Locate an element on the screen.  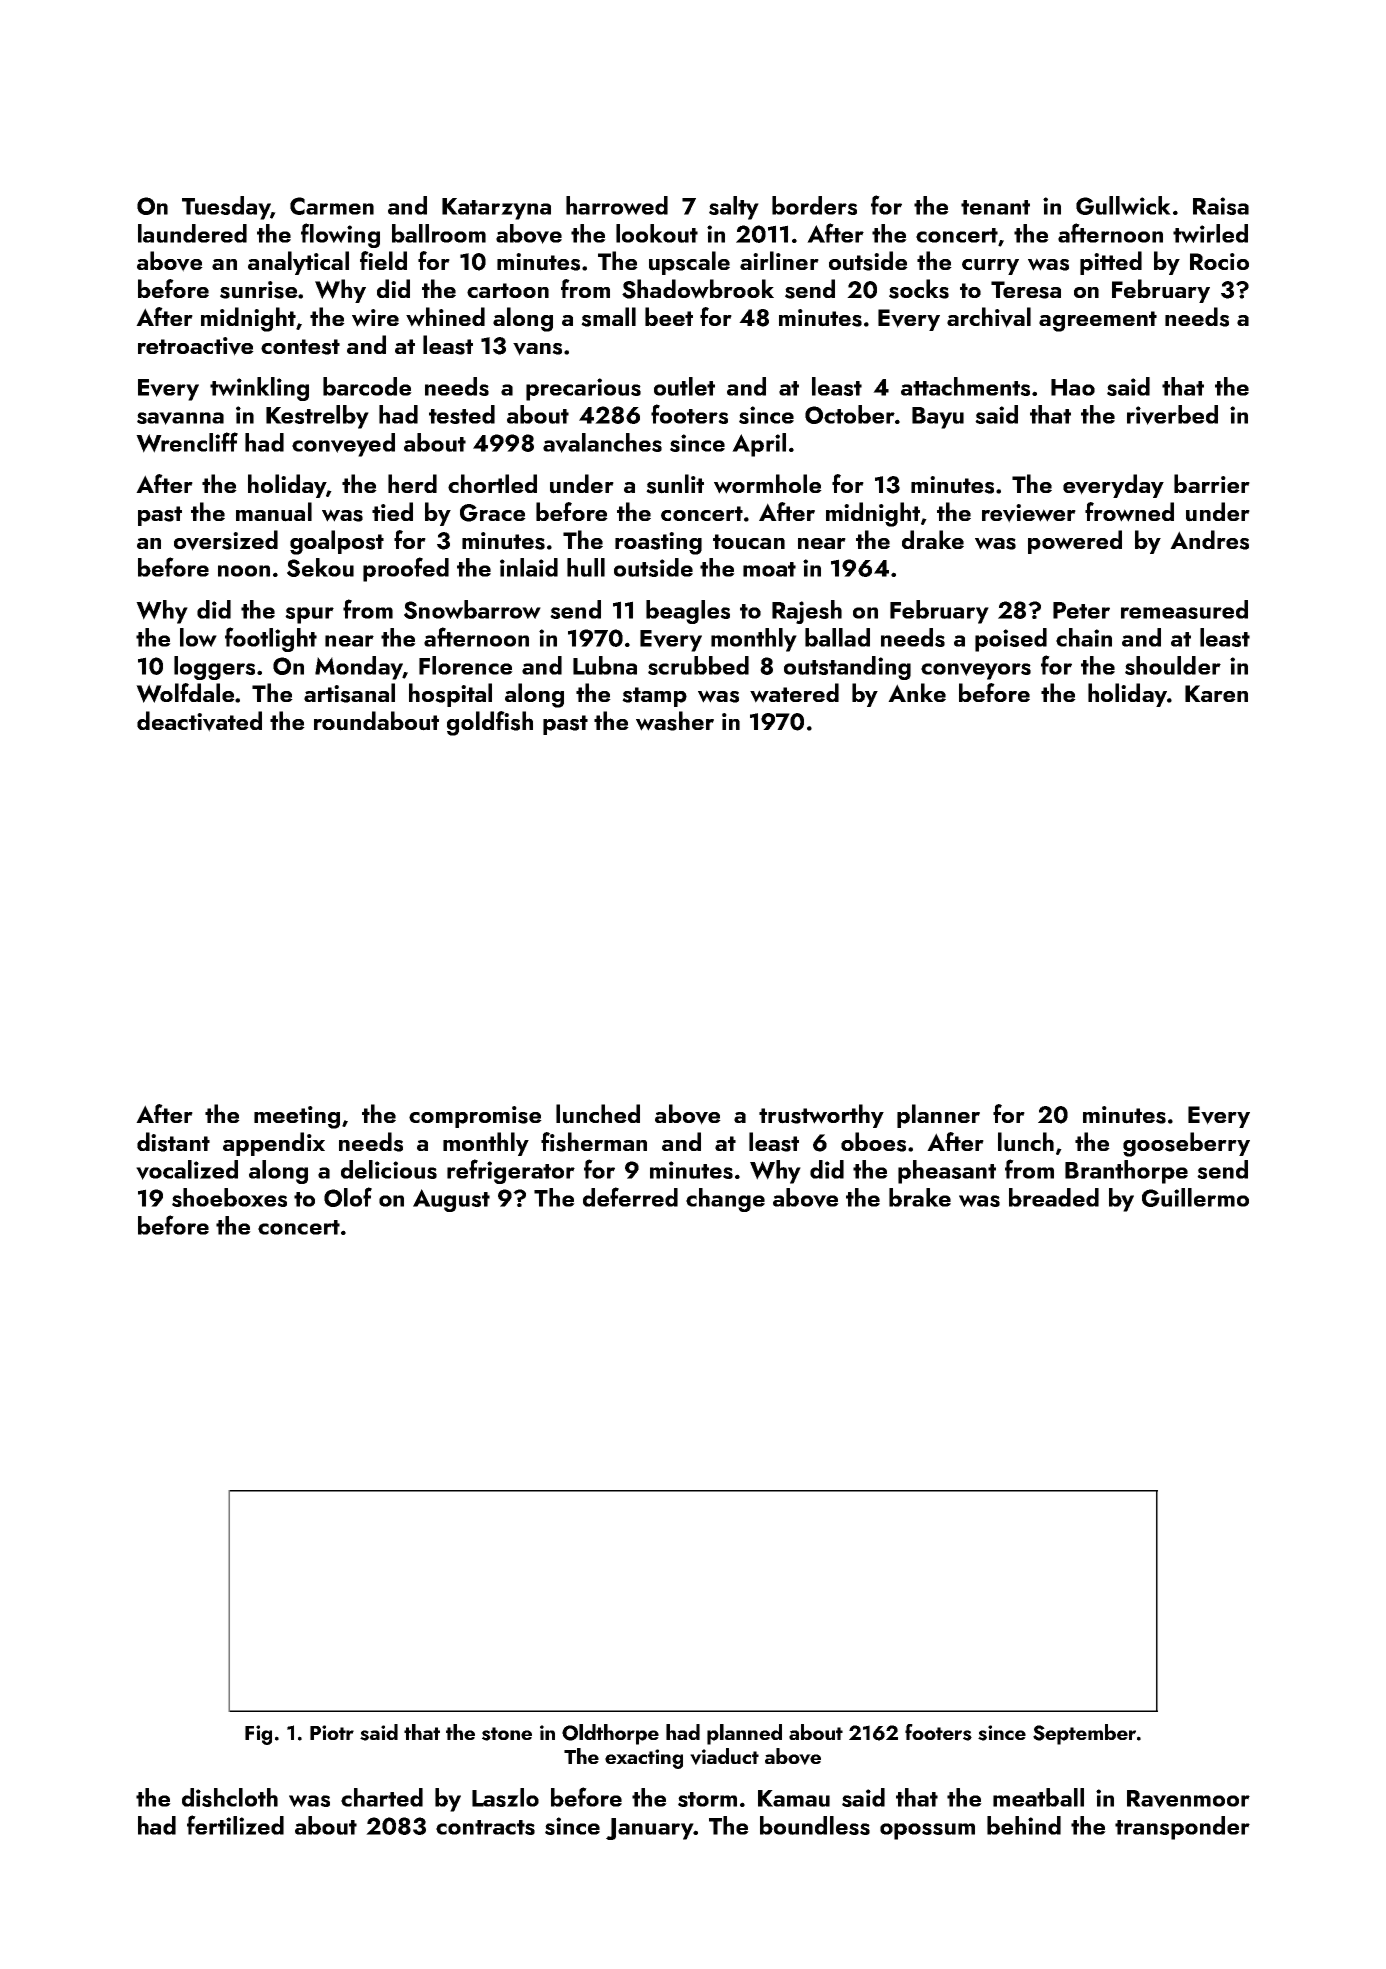
charted is located at coordinates (382, 1797).
